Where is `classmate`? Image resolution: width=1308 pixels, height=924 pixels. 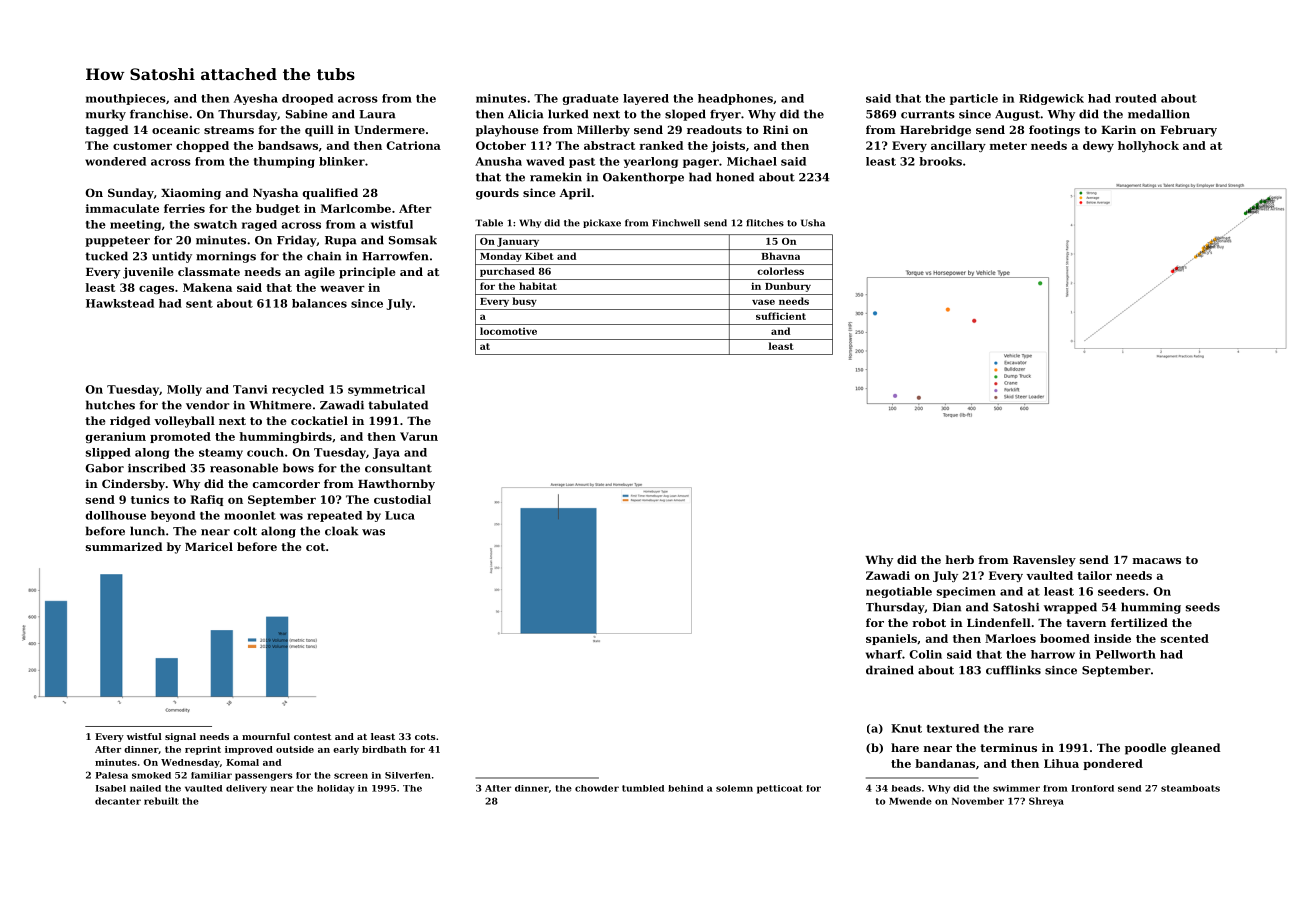 classmate is located at coordinates (209, 271).
